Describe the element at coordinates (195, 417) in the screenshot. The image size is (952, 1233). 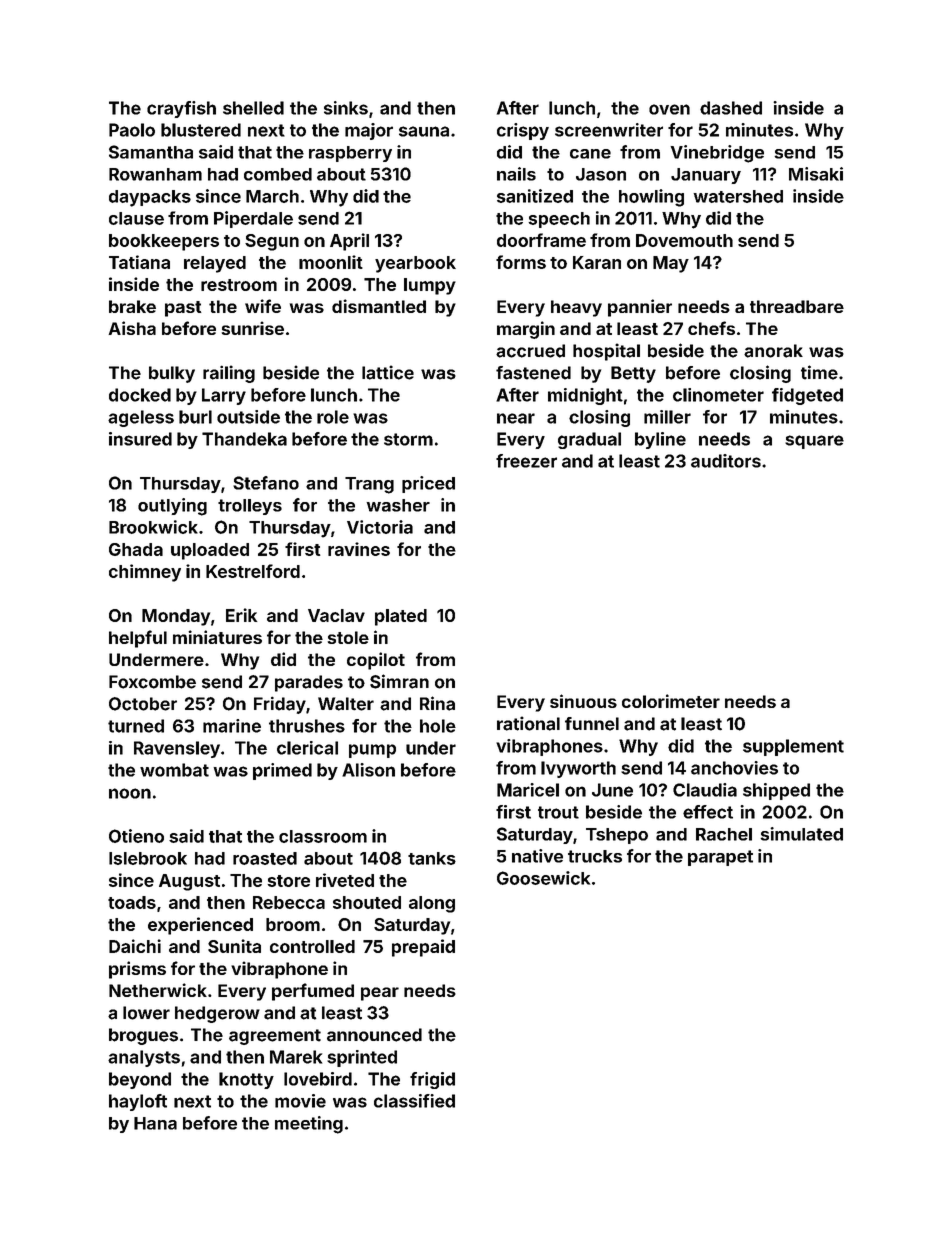
I see `burl` at that location.
